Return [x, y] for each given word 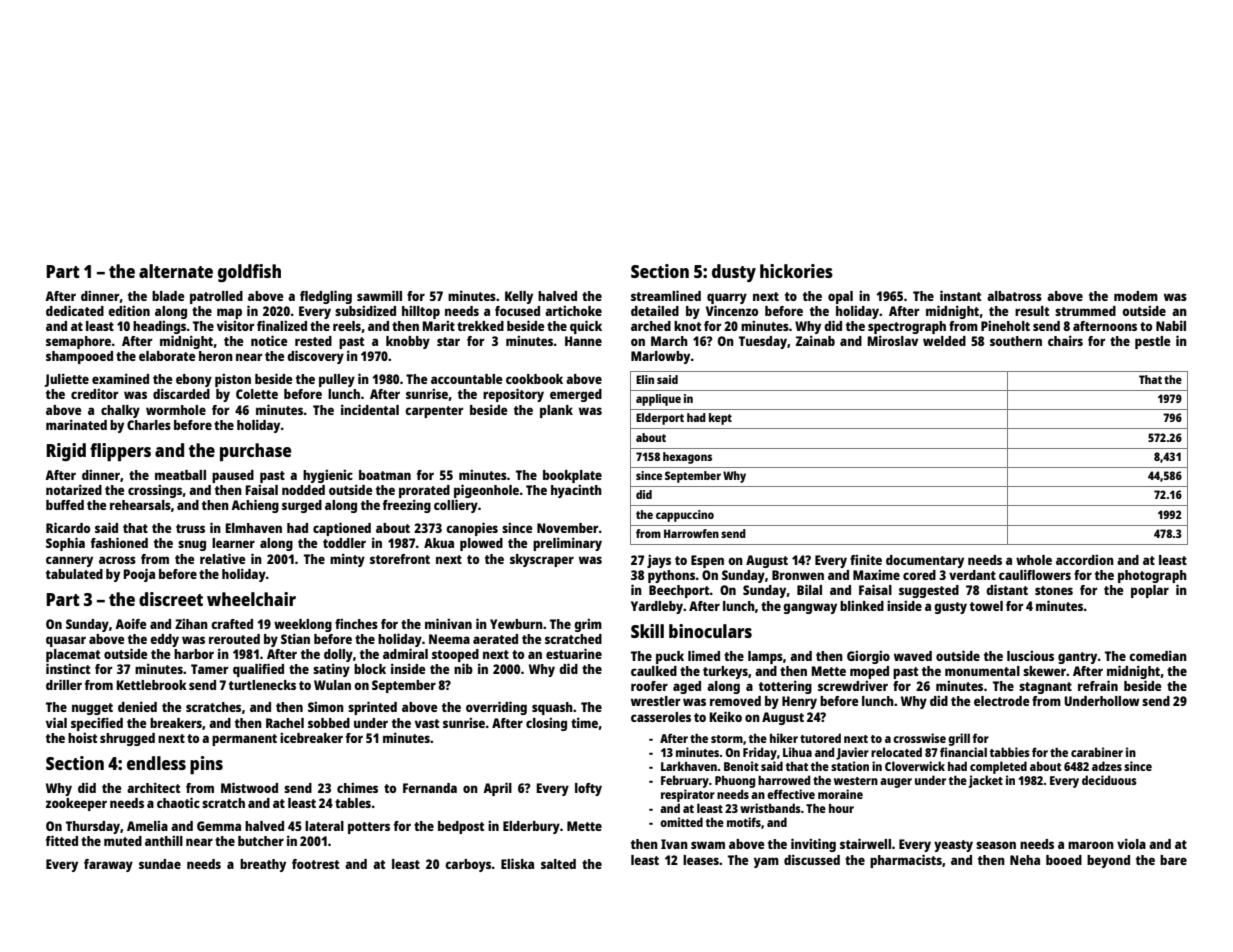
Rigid [66, 452]
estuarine [574, 653]
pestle [1152, 342]
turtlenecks [262, 685]
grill [959, 739]
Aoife [130, 623]
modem [1136, 296]
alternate [176, 271]
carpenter [434, 412]
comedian [1158, 655]
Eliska [517, 863]
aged [687, 687]
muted [123, 841]
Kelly [519, 297]
